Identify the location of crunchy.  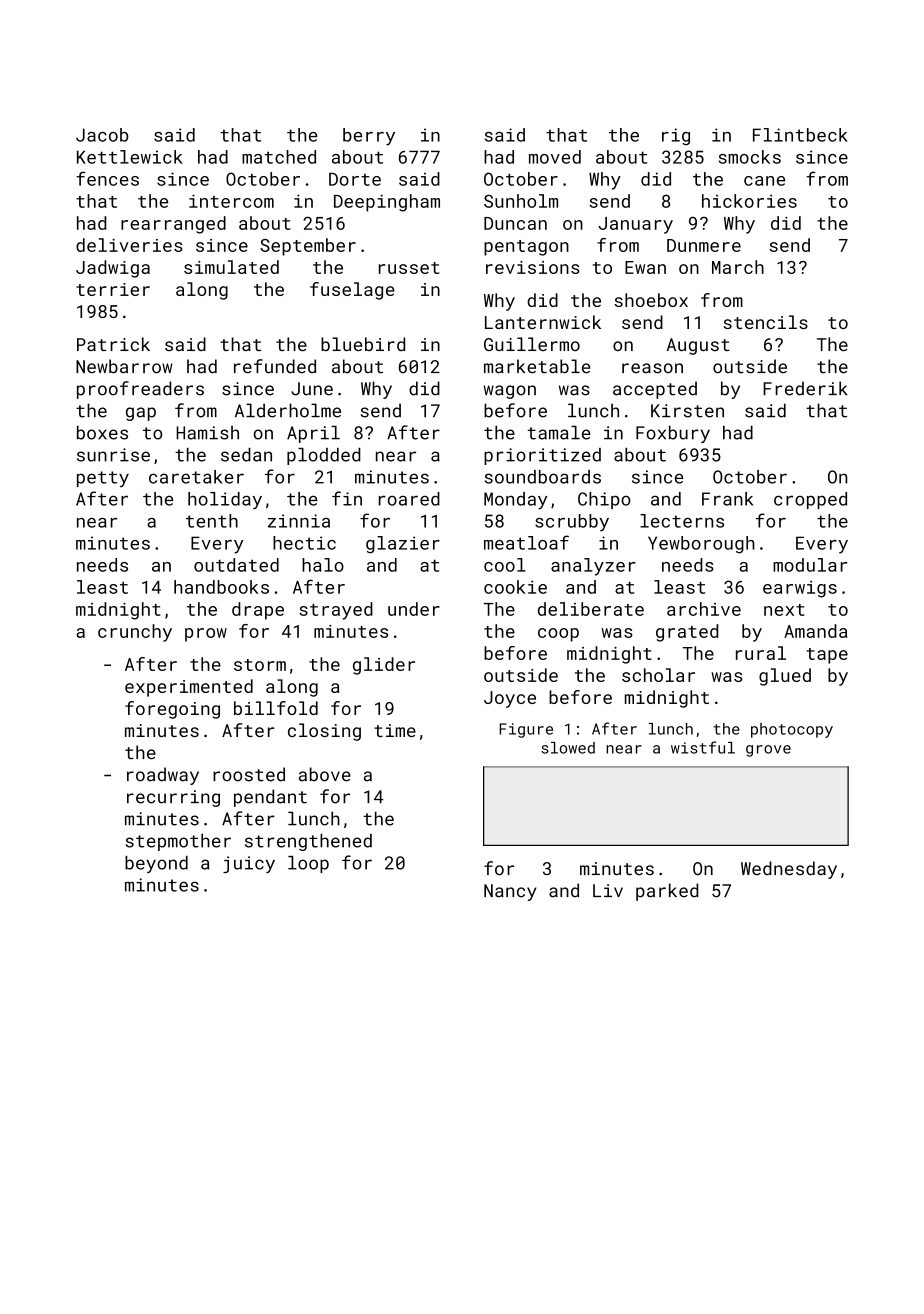
(135, 633).
